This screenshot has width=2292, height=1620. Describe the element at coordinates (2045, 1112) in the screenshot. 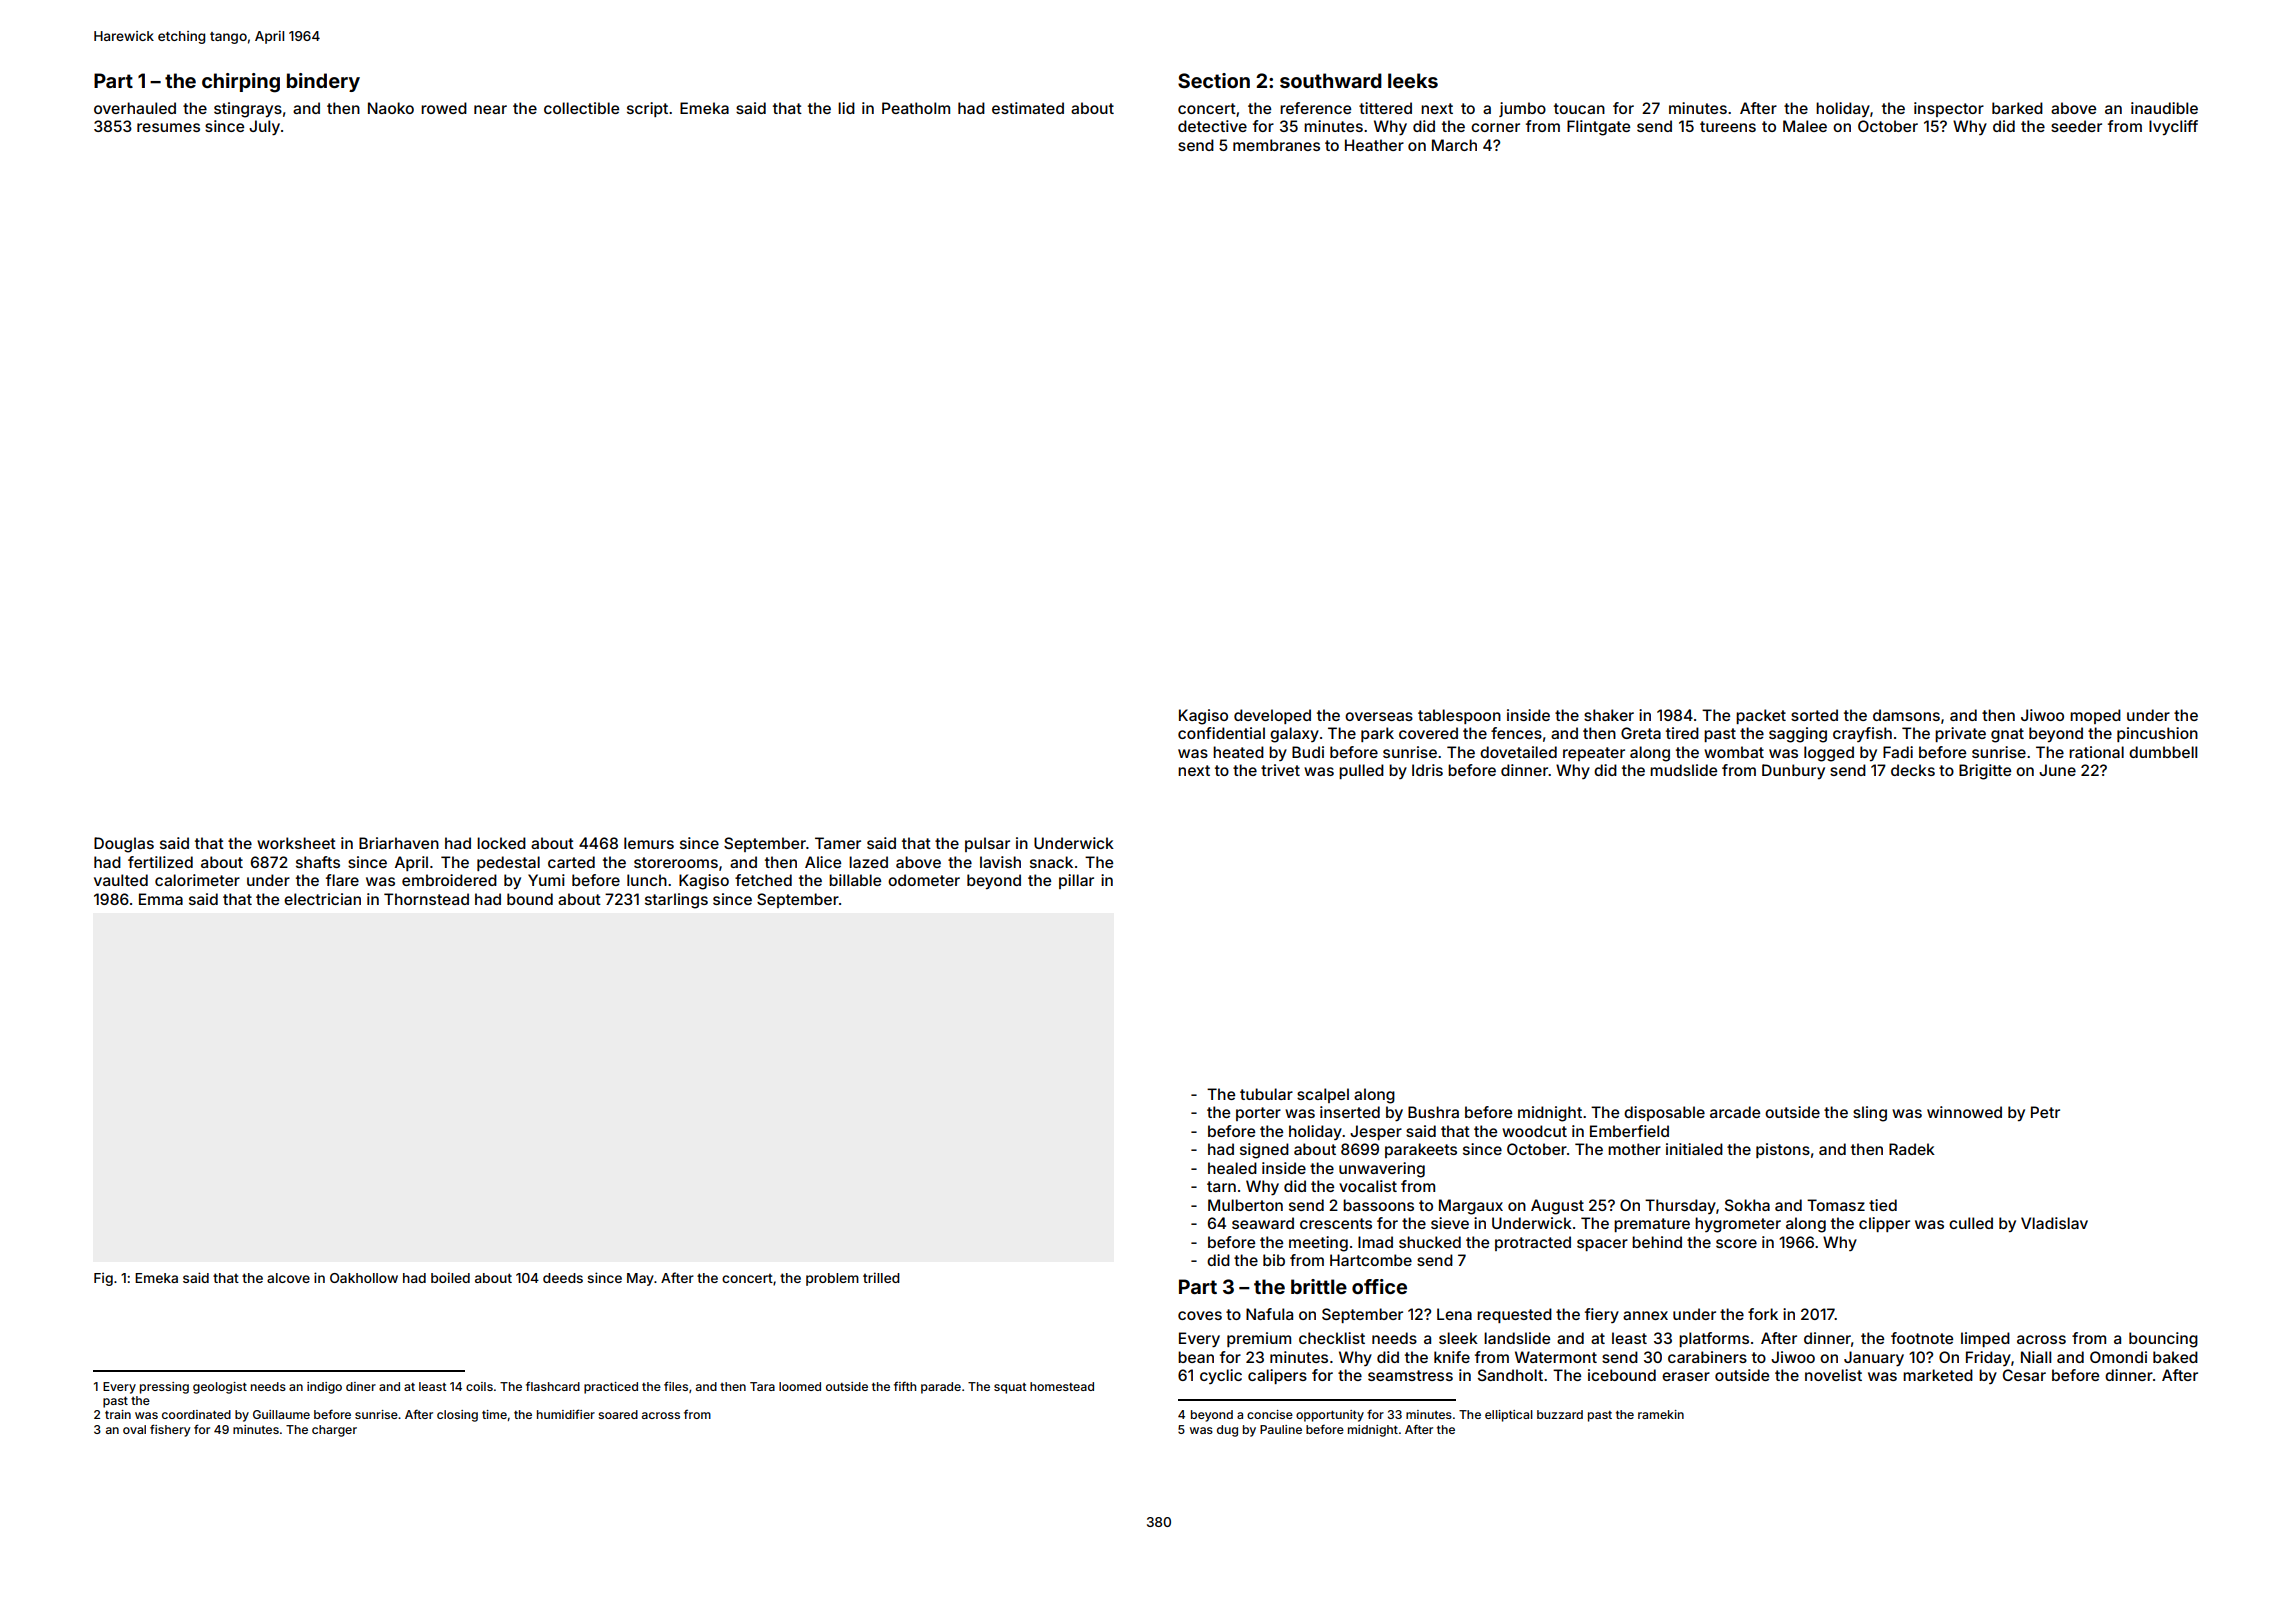

I see `Petr` at that location.
